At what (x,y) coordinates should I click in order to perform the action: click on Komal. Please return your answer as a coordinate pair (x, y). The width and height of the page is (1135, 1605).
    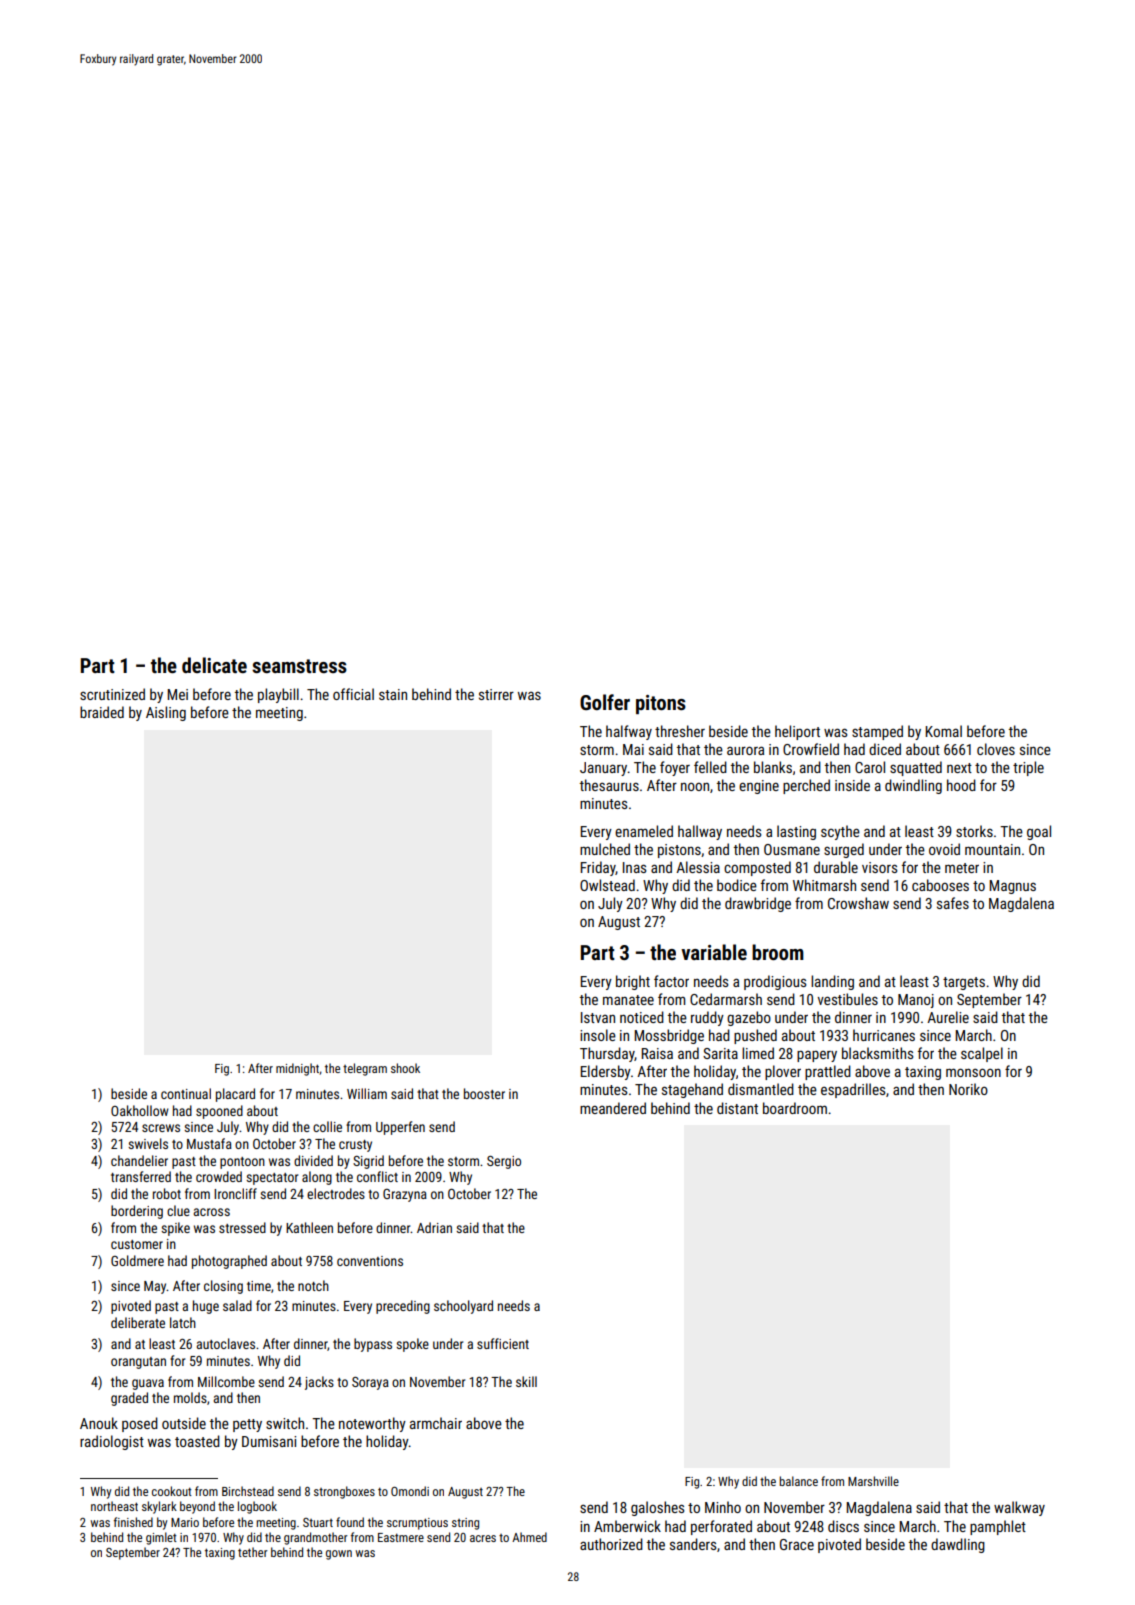
    Looking at the image, I should click on (943, 731).
